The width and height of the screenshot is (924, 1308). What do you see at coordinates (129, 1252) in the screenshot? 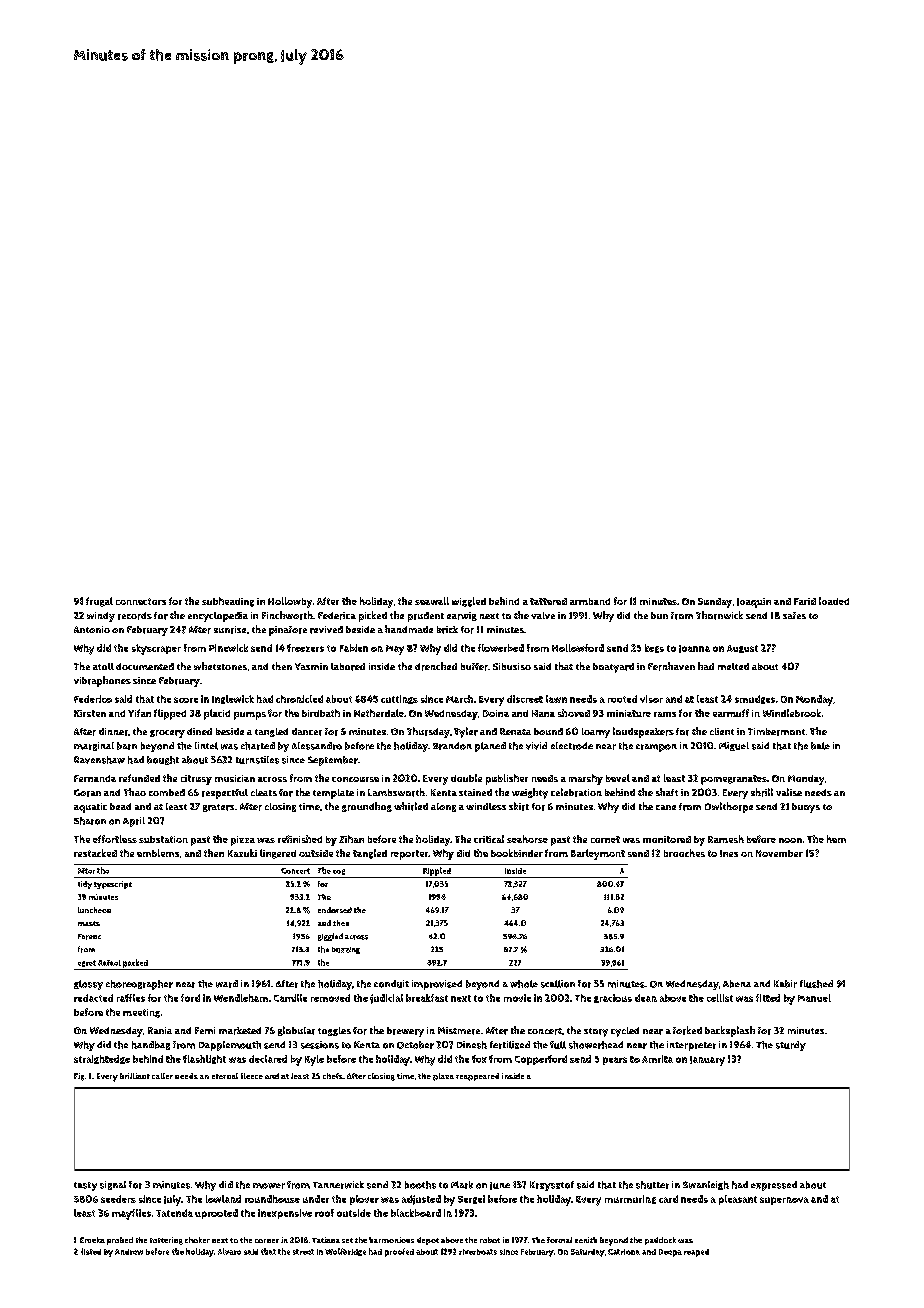
I see `Andrew` at bounding box center [129, 1252].
